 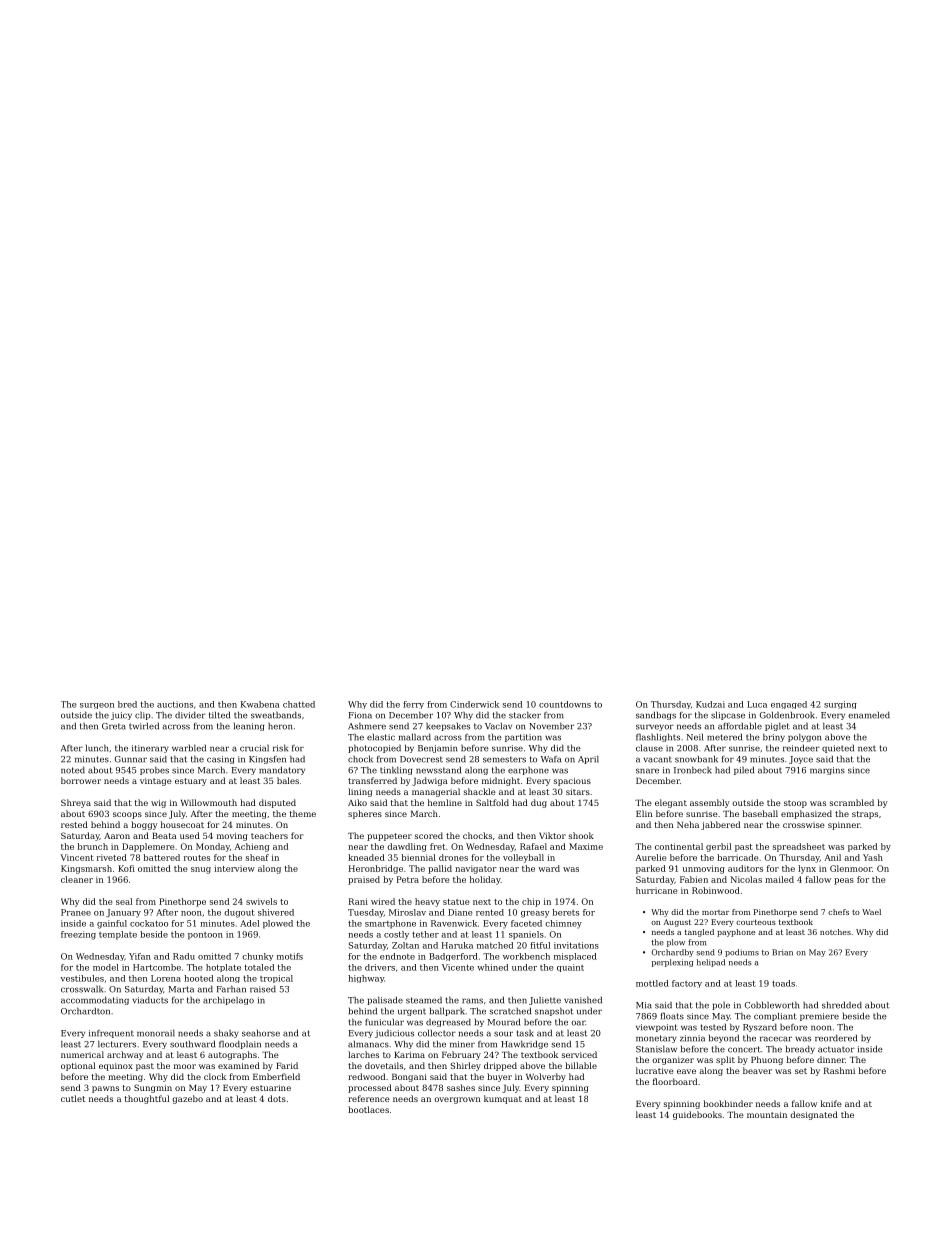 I want to click on snare, so click(x=647, y=771).
